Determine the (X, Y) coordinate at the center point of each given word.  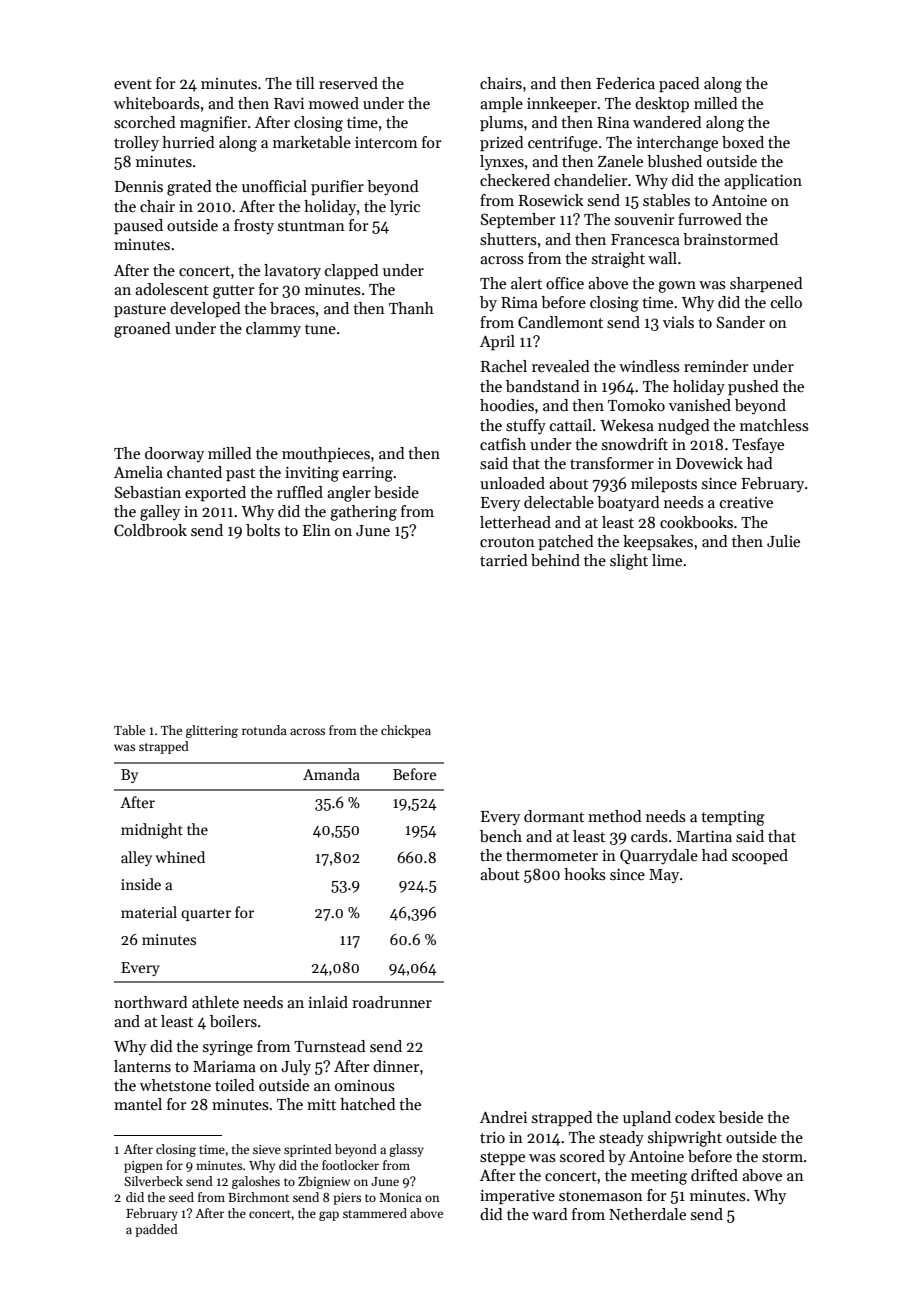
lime (667, 560)
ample (501, 104)
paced (679, 84)
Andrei (503, 1117)
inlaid (328, 1002)
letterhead (515, 522)
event (133, 84)
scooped (760, 856)
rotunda (264, 730)
